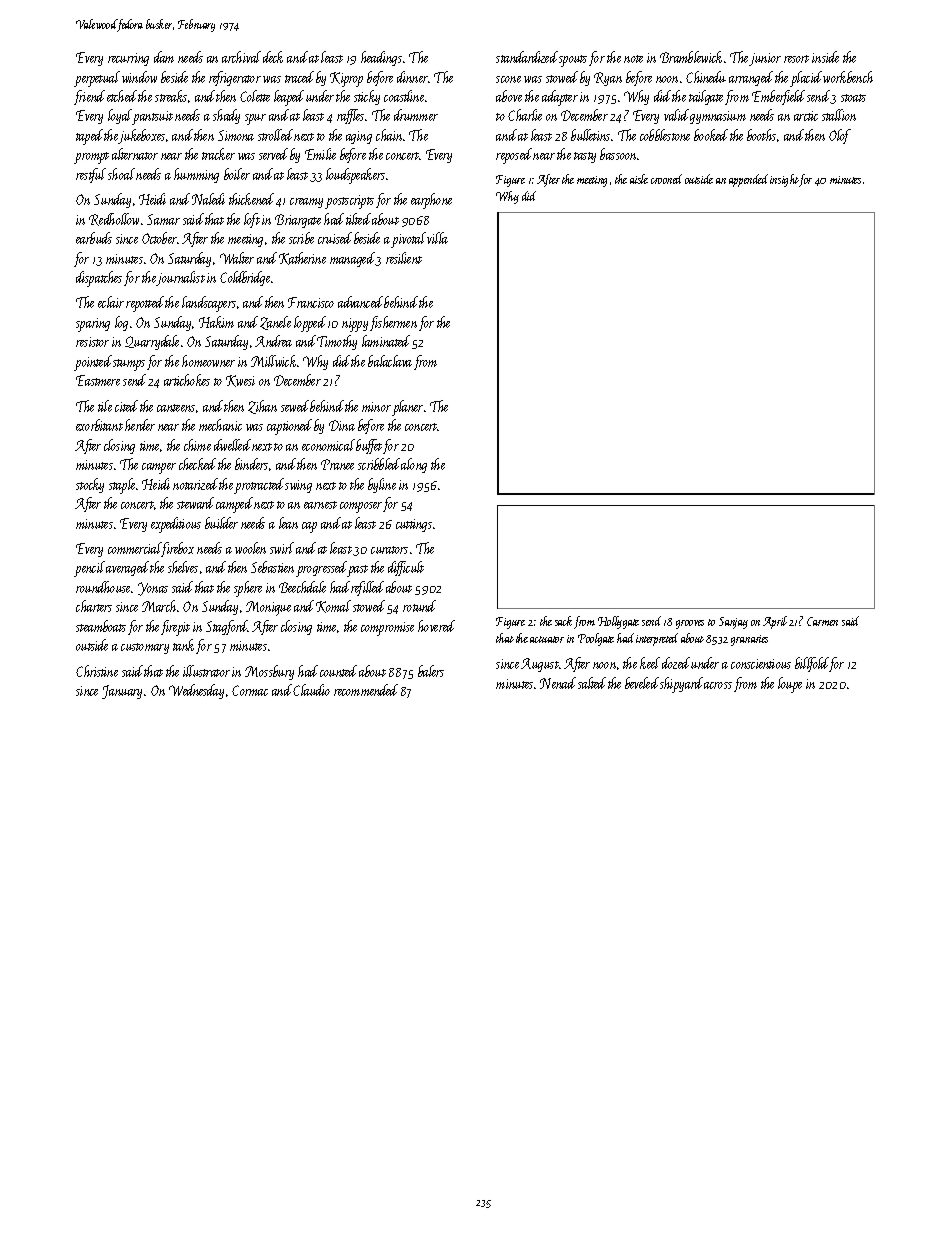  Describe the element at coordinates (355, 176) in the document. I see `loudspeakers` at that location.
